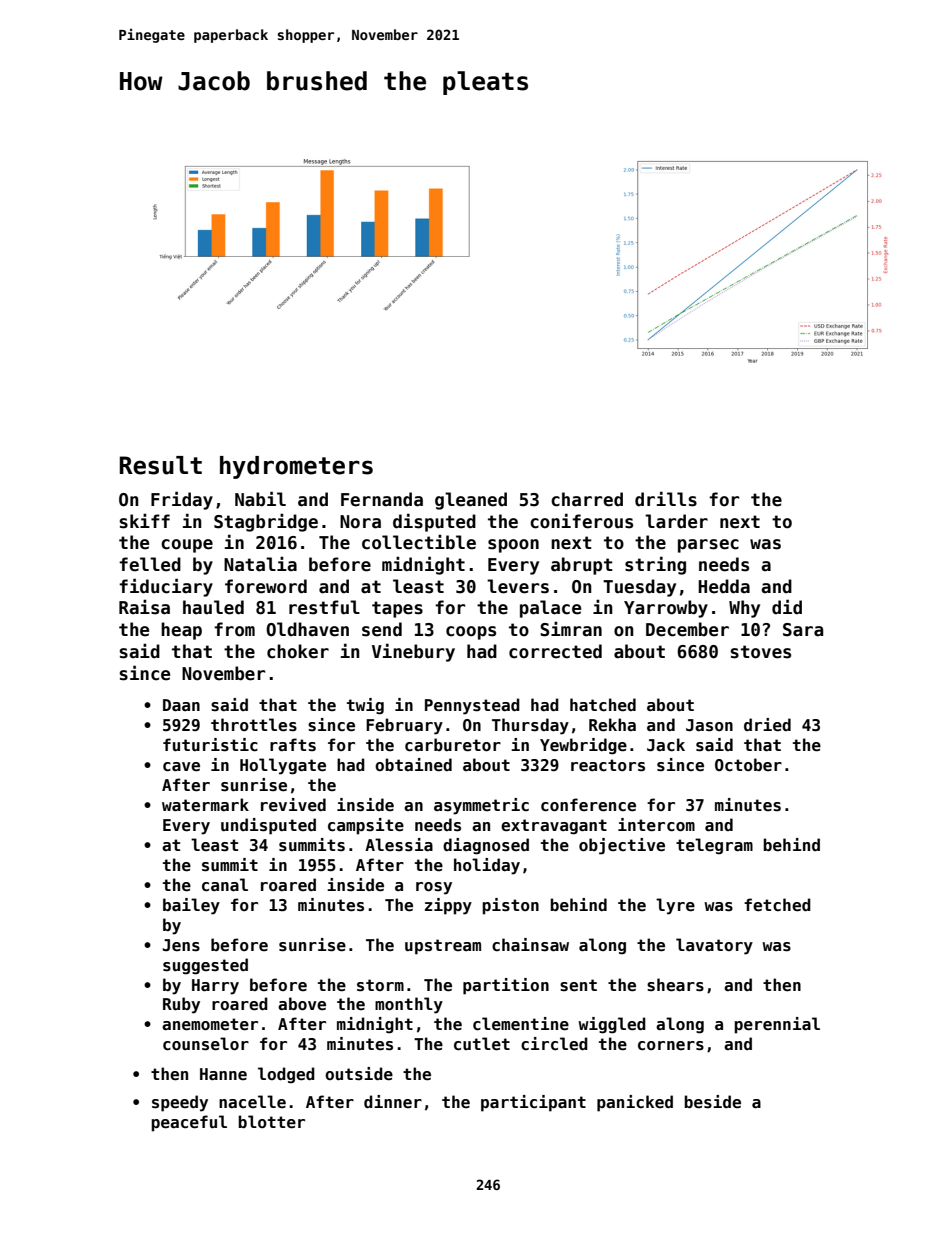 This image has width=952, height=1233. What do you see at coordinates (286, 1075) in the image?
I see `lodged` at bounding box center [286, 1075].
